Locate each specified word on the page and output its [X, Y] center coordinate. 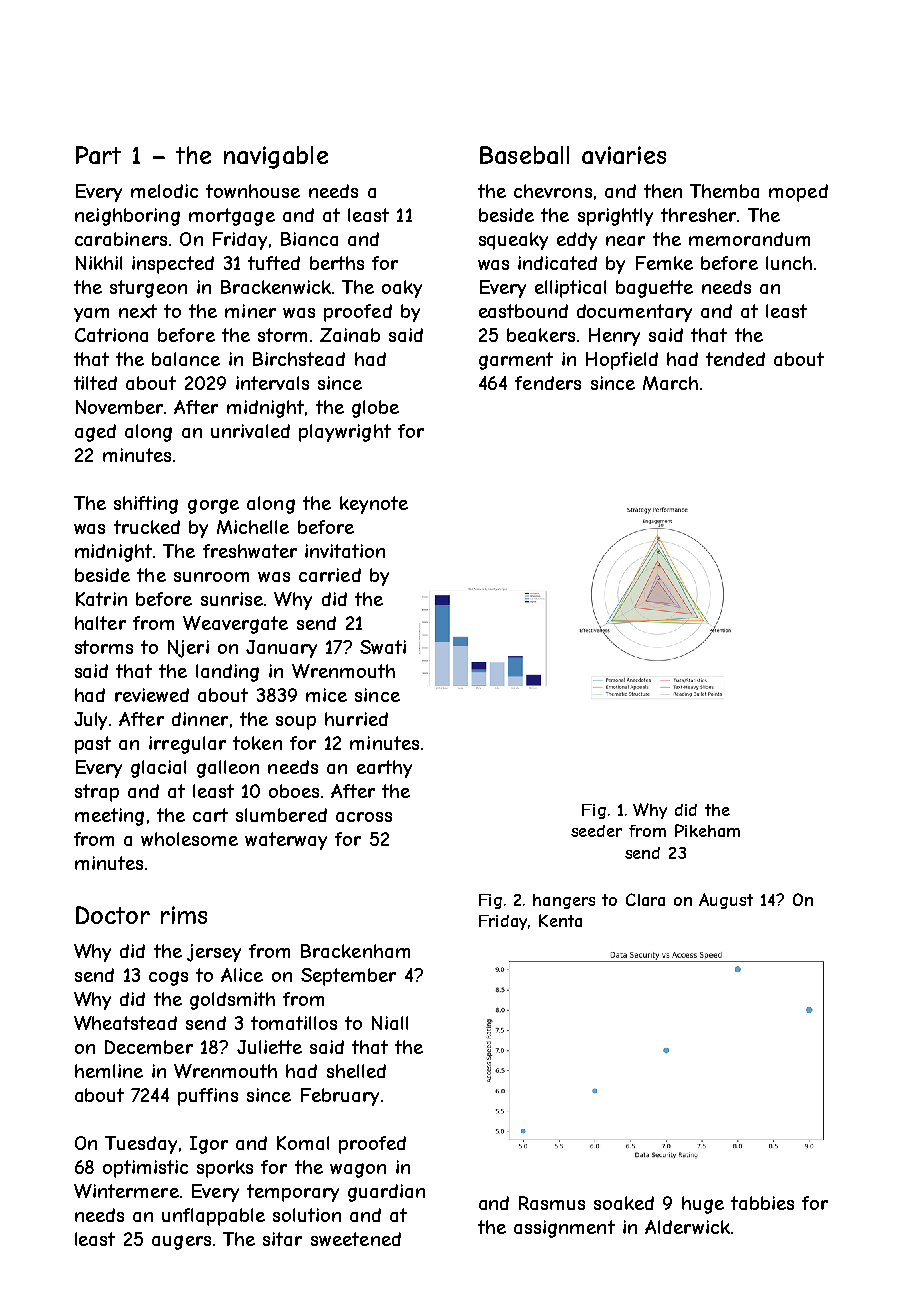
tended [735, 359]
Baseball [524, 155]
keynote [374, 505]
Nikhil [99, 263]
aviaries [624, 155]
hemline [109, 1071]
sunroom [211, 577]
